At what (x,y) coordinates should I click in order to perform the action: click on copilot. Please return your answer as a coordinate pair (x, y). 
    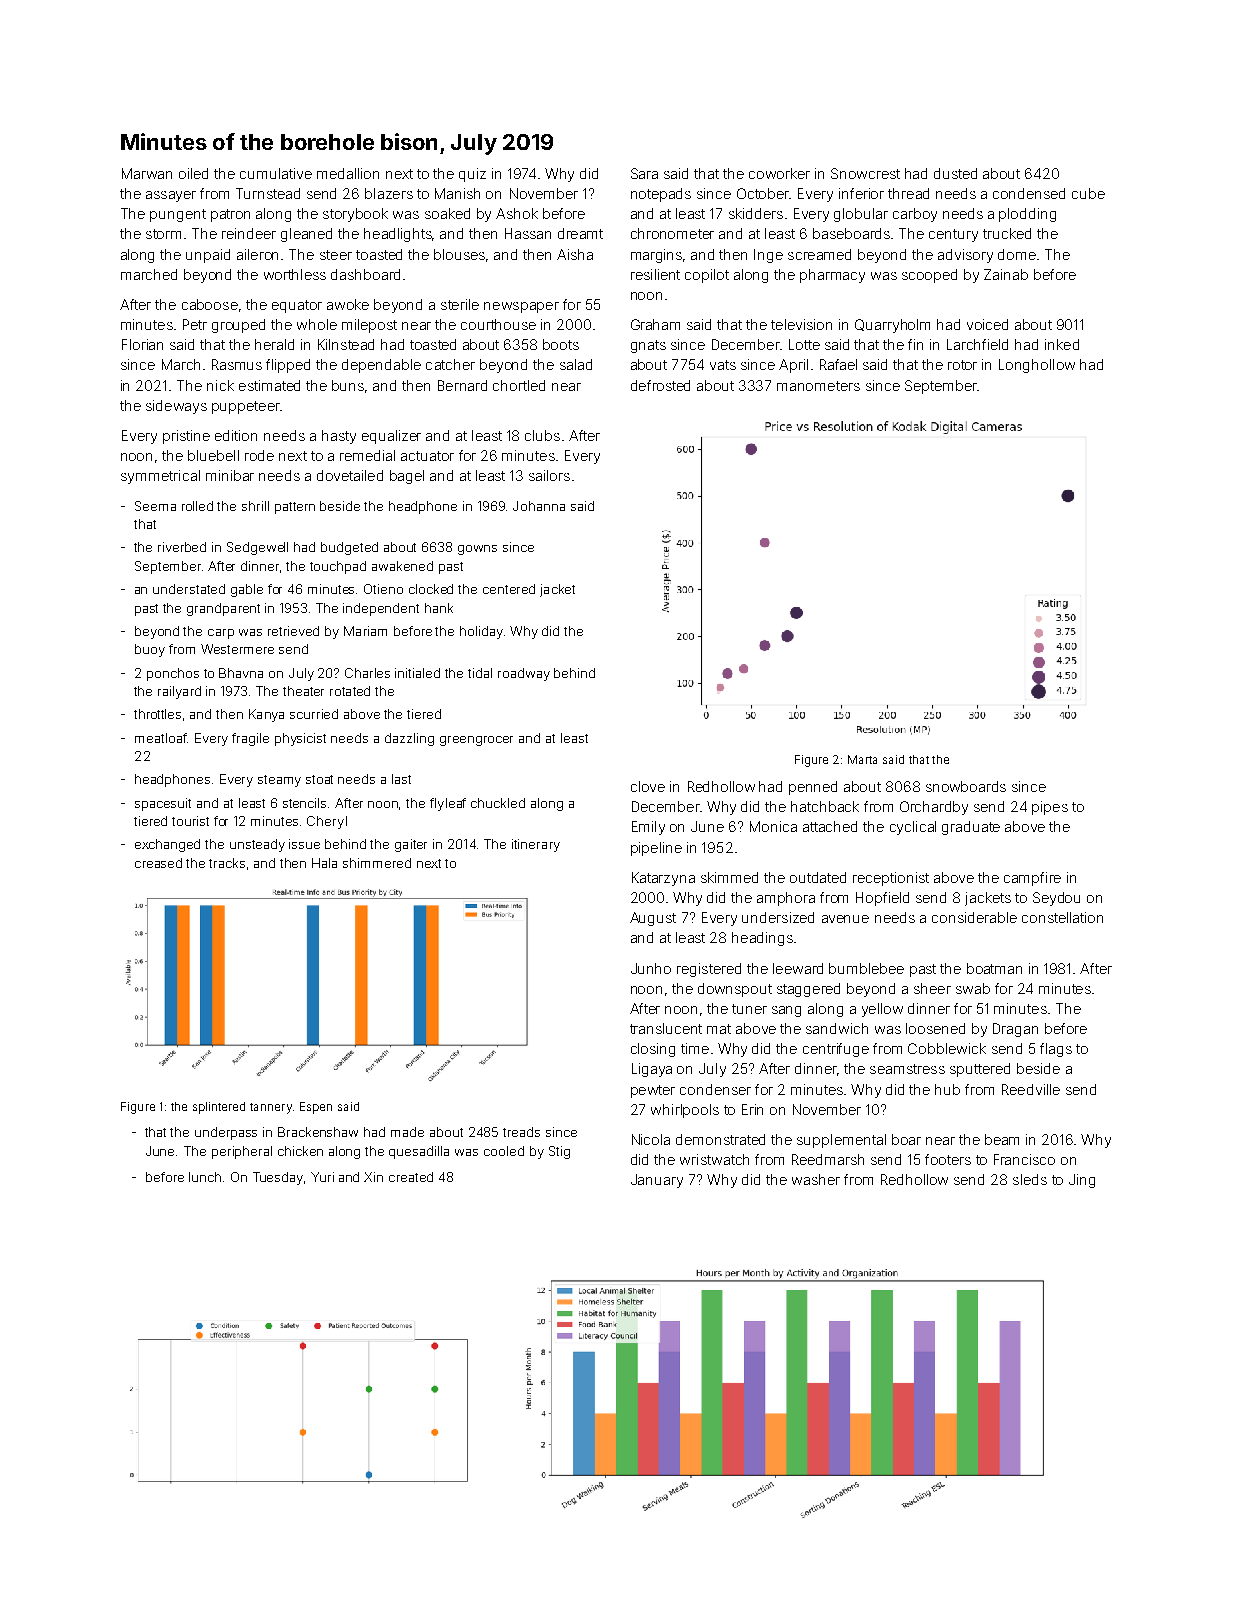
    Looking at the image, I should click on (707, 276).
